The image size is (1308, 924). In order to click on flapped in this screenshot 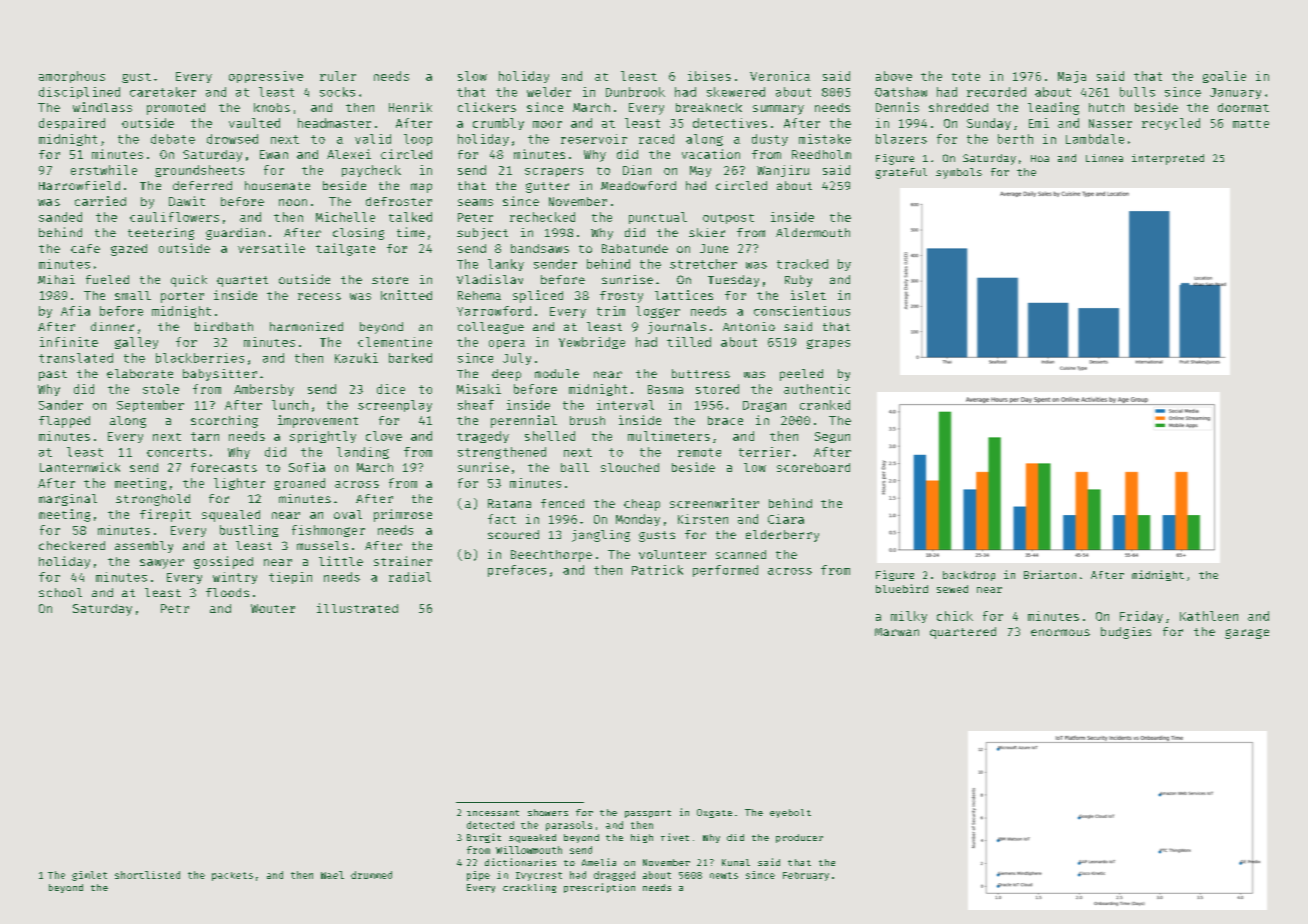, I will do `click(64, 422)`.
